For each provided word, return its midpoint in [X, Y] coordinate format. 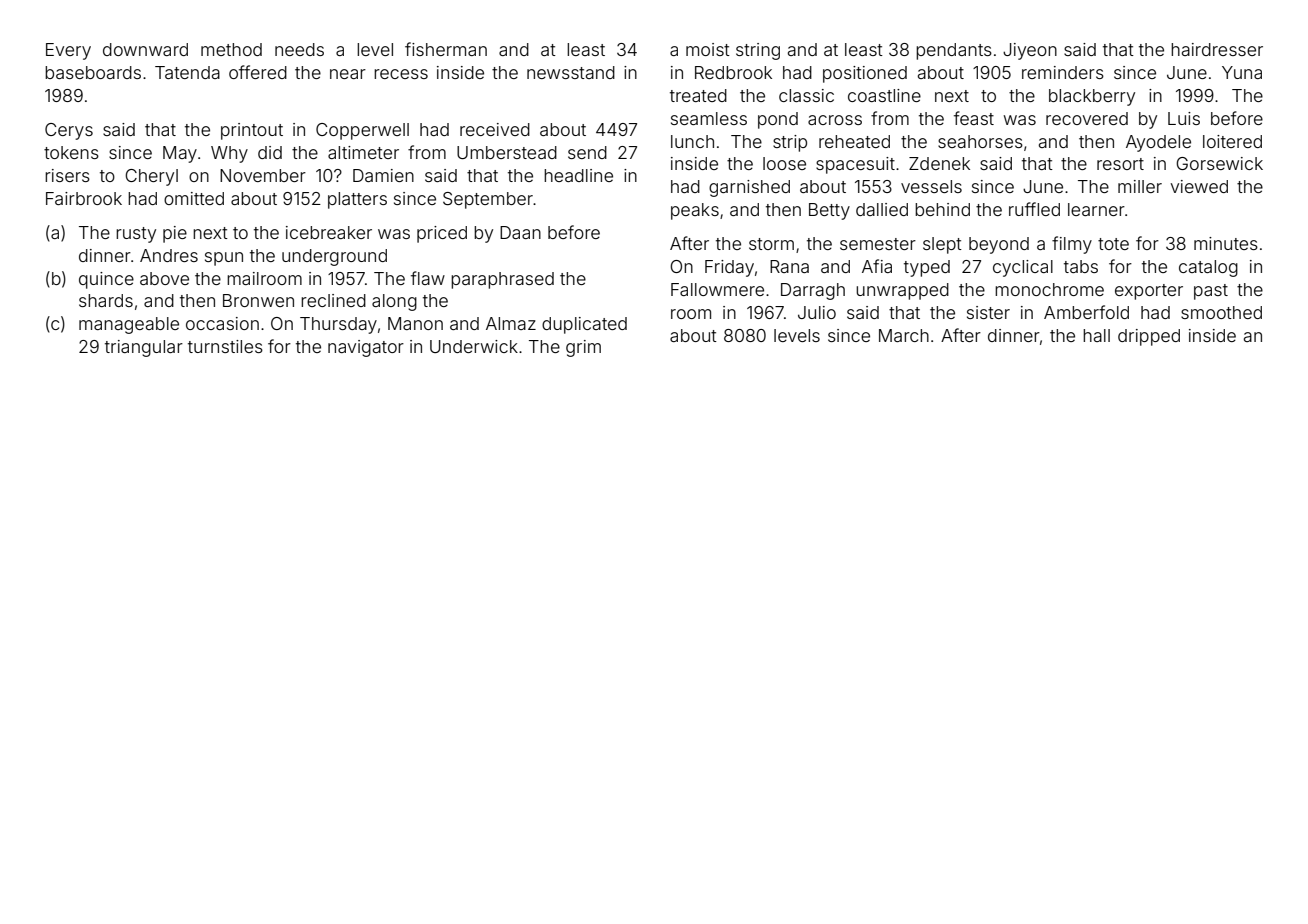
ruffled [1034, 209]
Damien [383, 175]
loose [784, 163]
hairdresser [1217, 49]
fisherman [446, 49]
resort [1120, 164]
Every [68, 51]
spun [224, 259]
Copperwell [362, 131]
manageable [129, 325]
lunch [692, 141]
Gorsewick [1219, 163]
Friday [729, 268]
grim [583, 348]
